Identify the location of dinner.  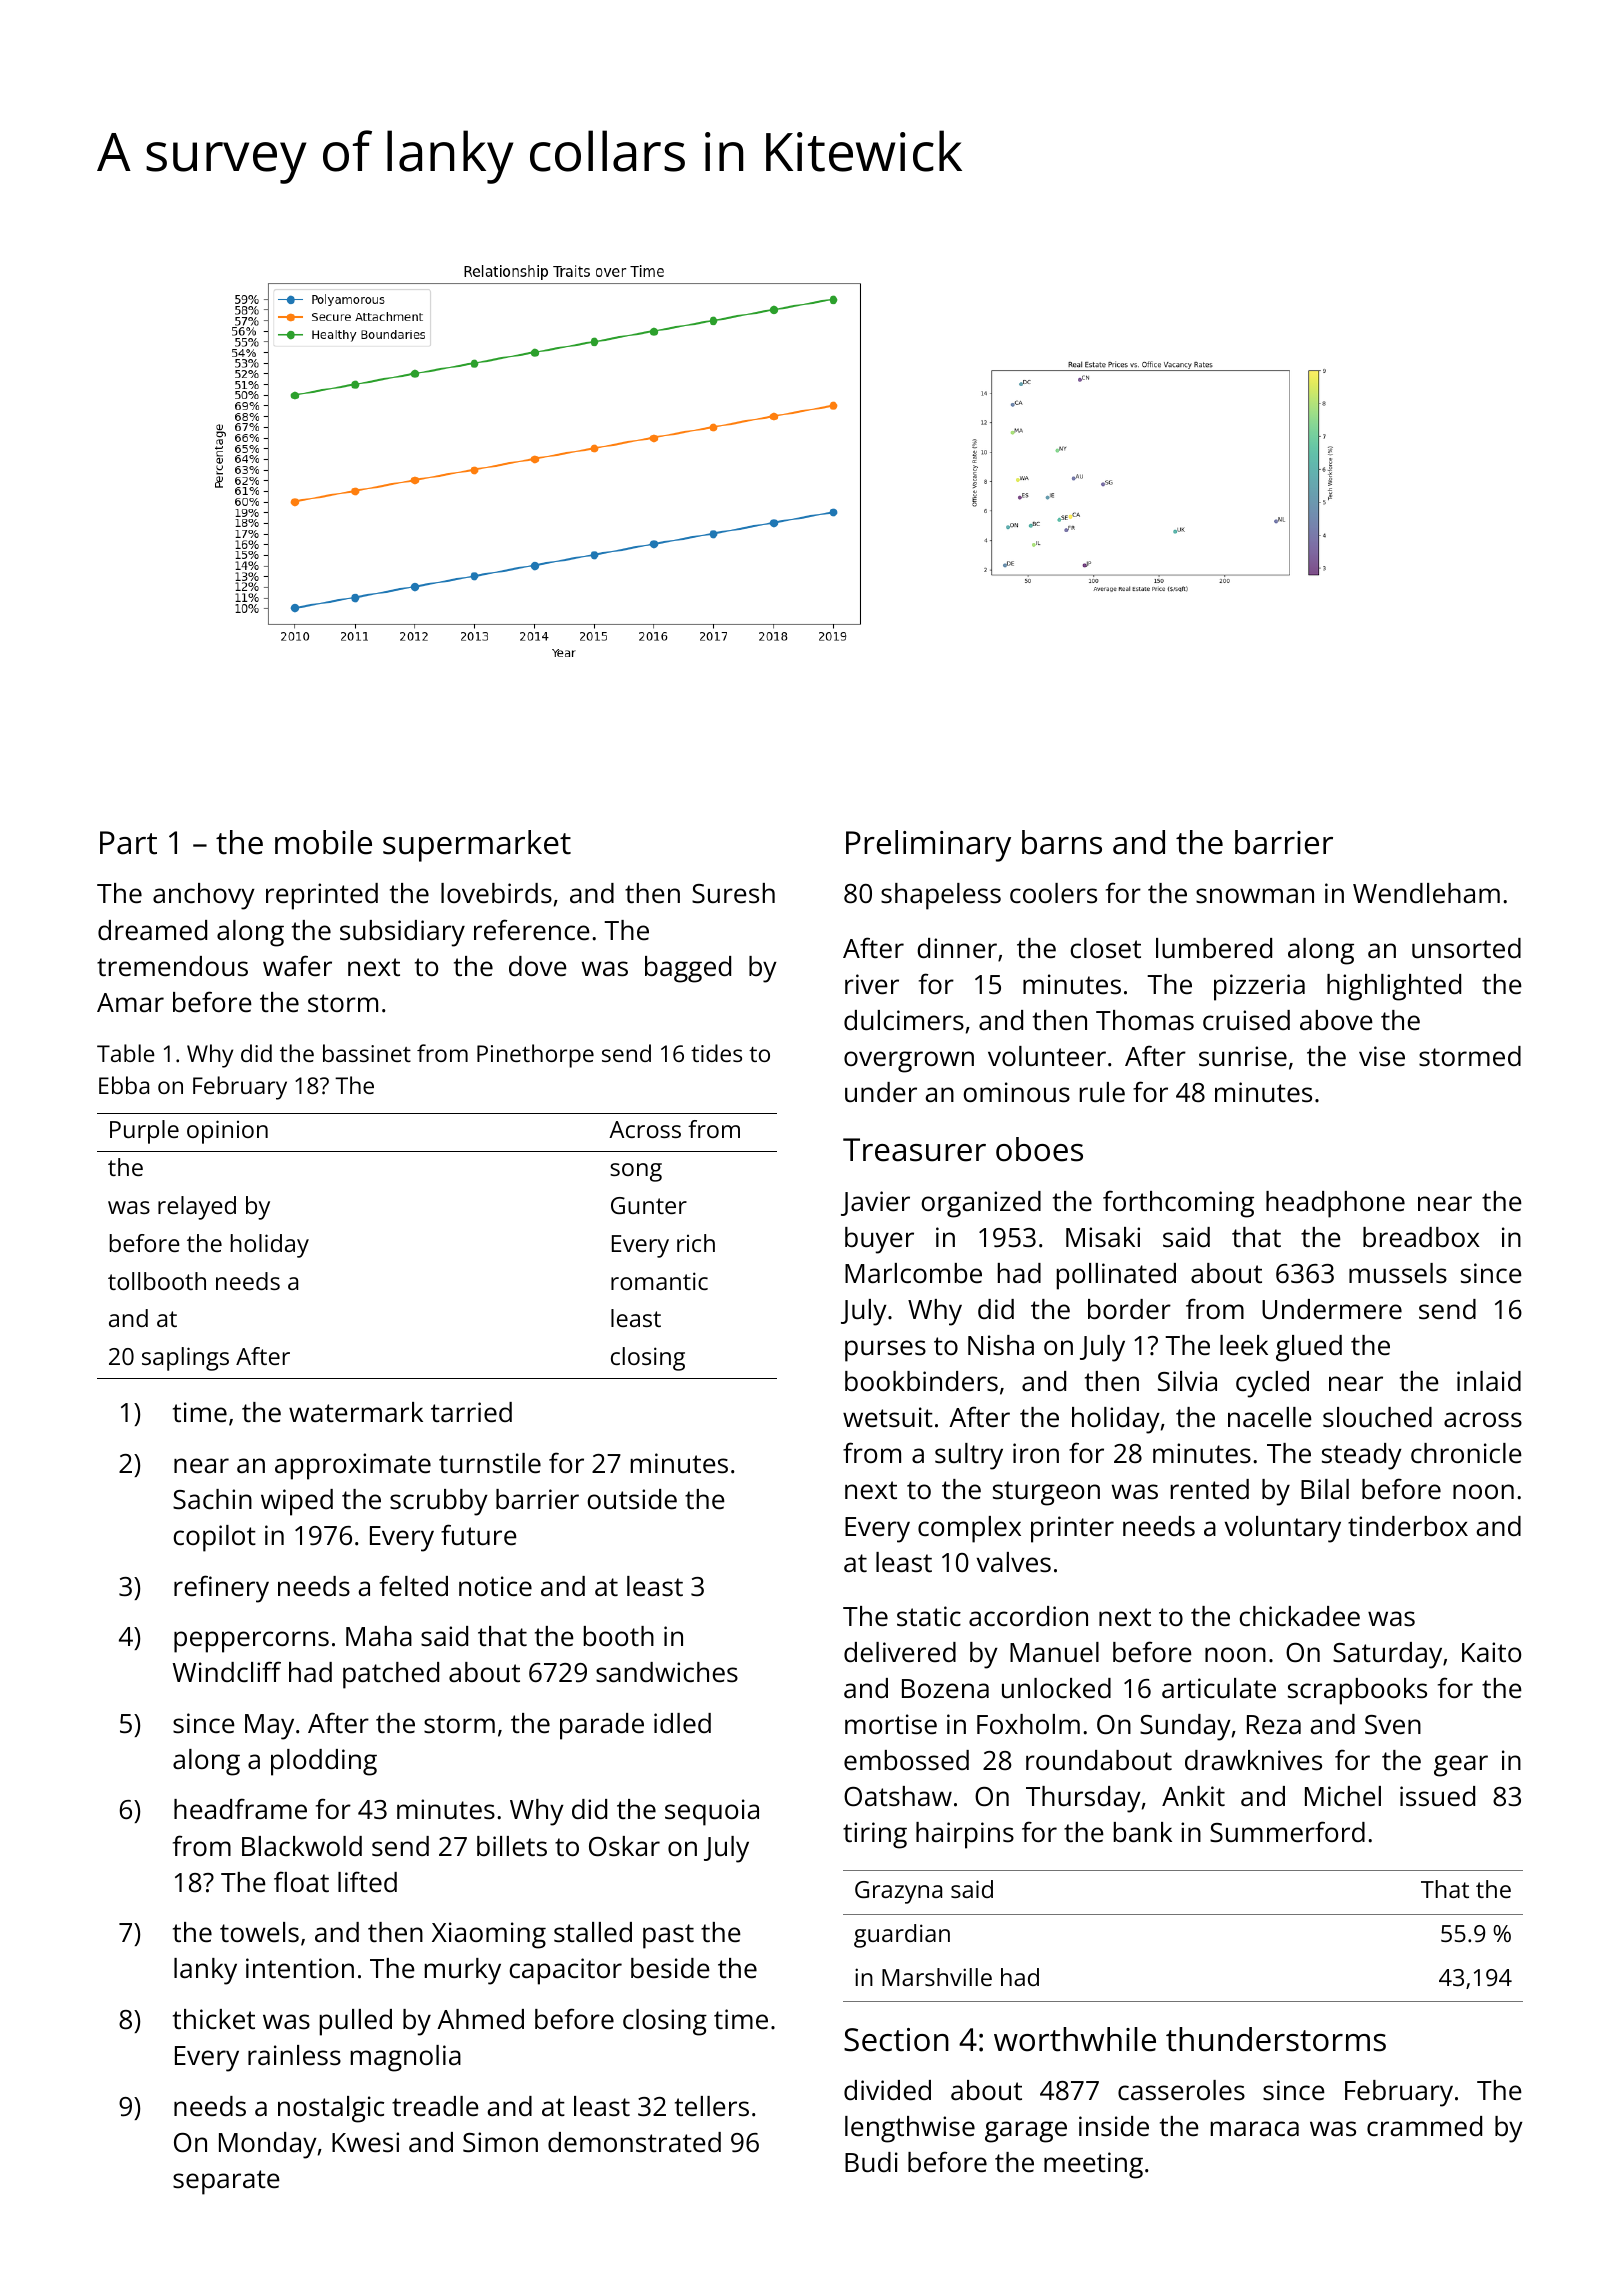
(957, 948).
